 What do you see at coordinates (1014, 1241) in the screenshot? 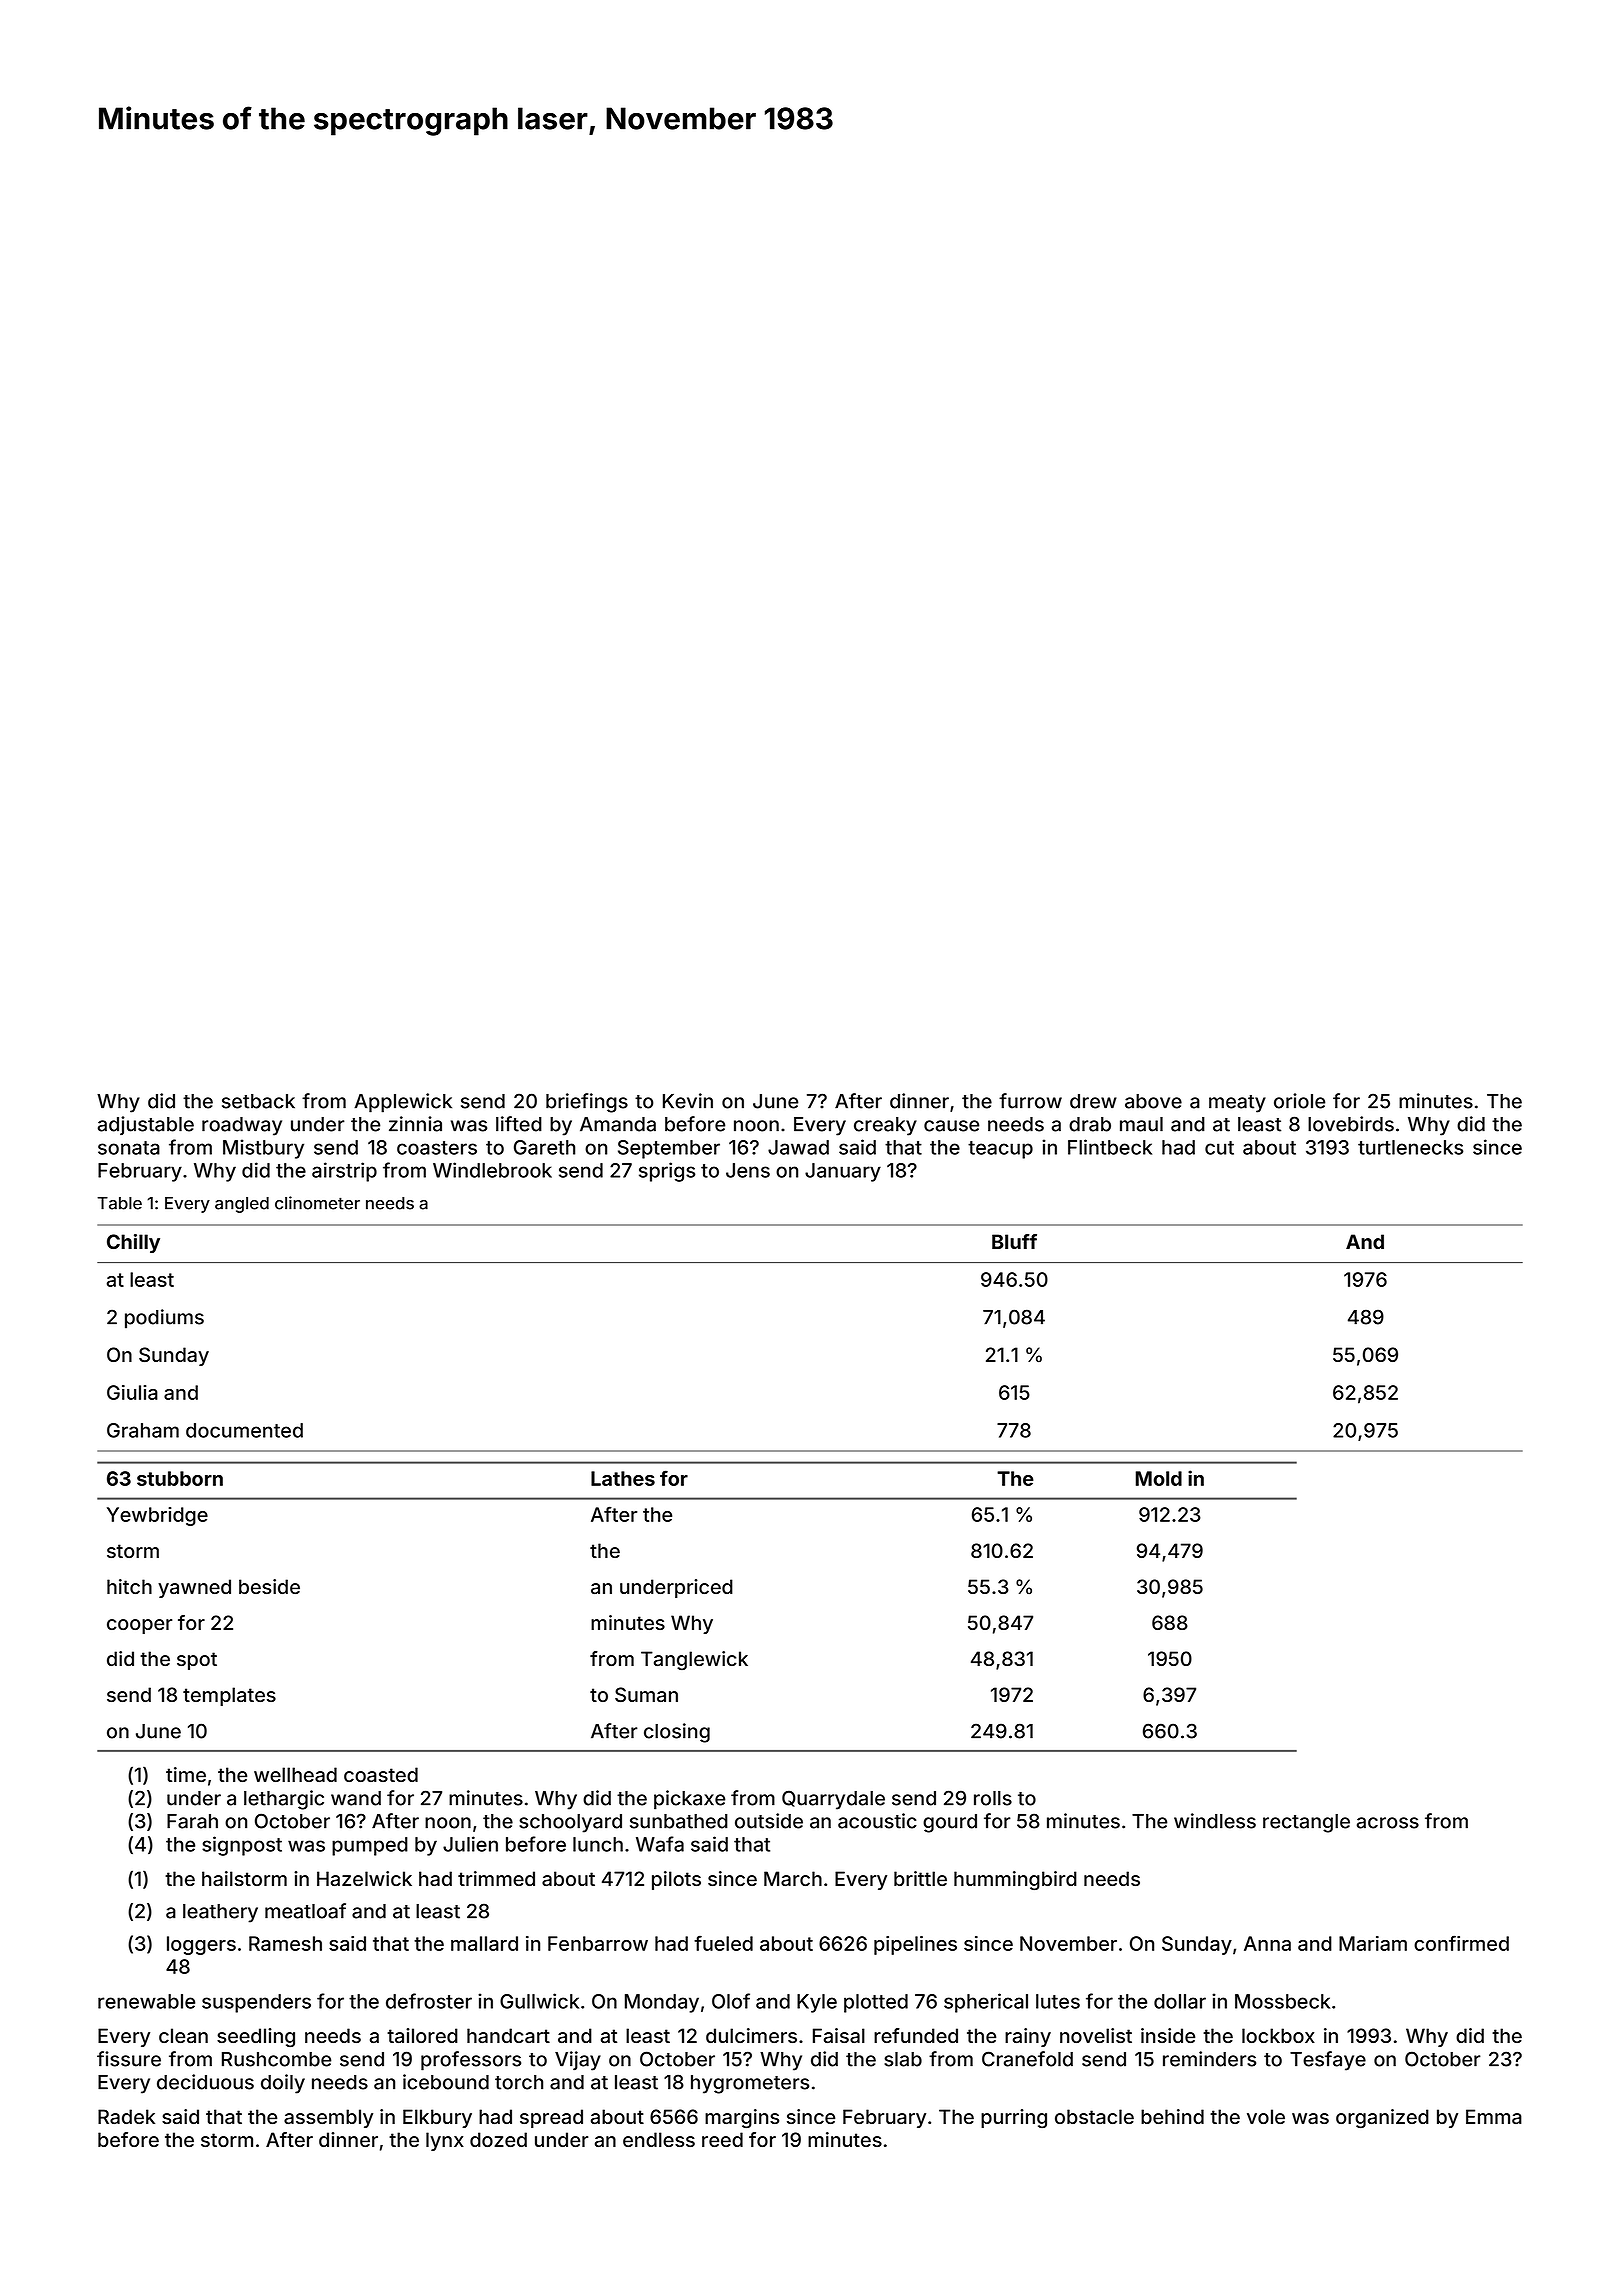
I see `Bluff` at bounding box center [1014, 1241].
